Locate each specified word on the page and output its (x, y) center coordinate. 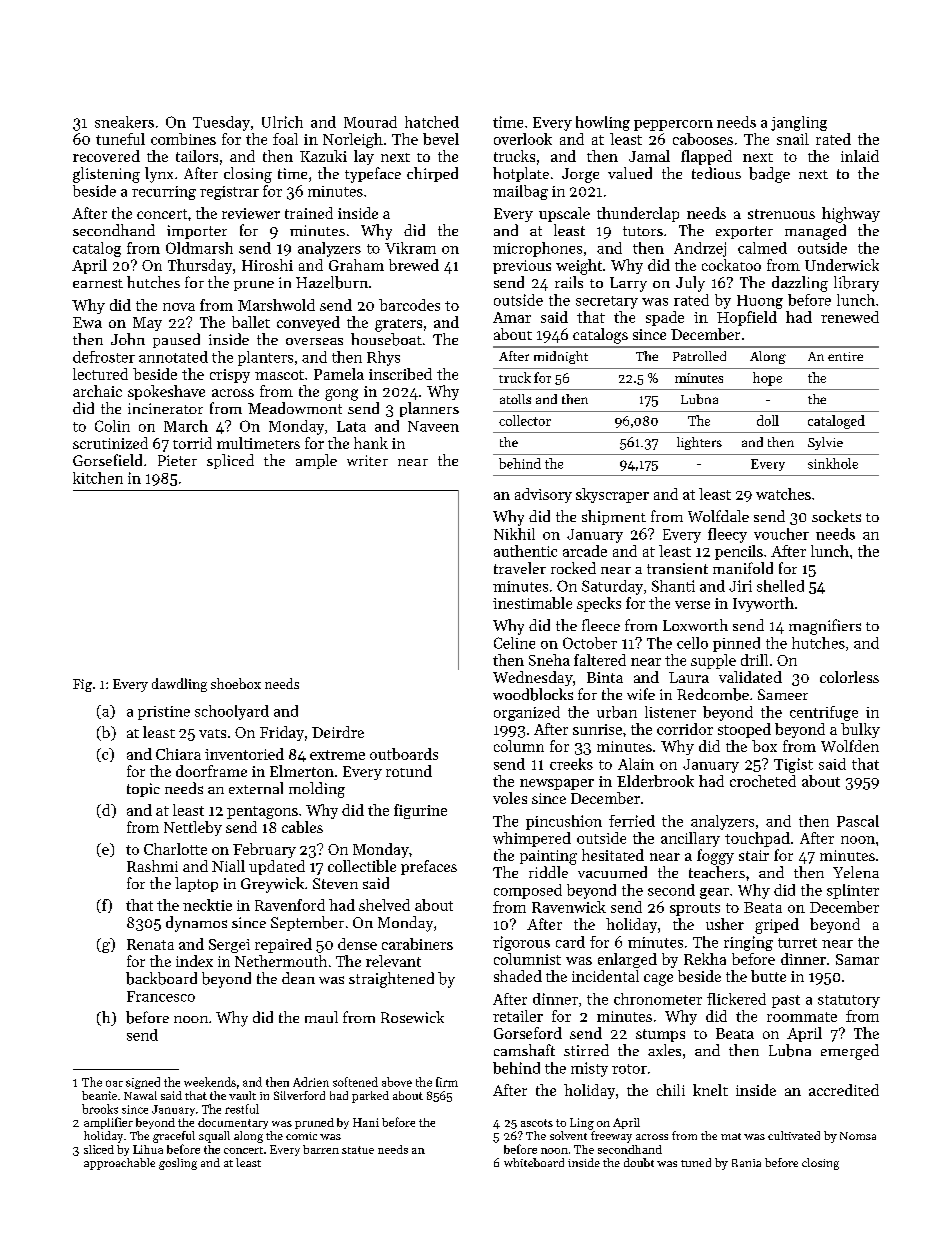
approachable (119, 1164)
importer (197, 232)
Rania (746, 1163)
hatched (432, 122)
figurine (420, 811)
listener (670, 712)
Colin (112, 426)
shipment (614, 517)
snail (793, 139)
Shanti (673, 586)
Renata (150, 944)
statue (358, 1150)
